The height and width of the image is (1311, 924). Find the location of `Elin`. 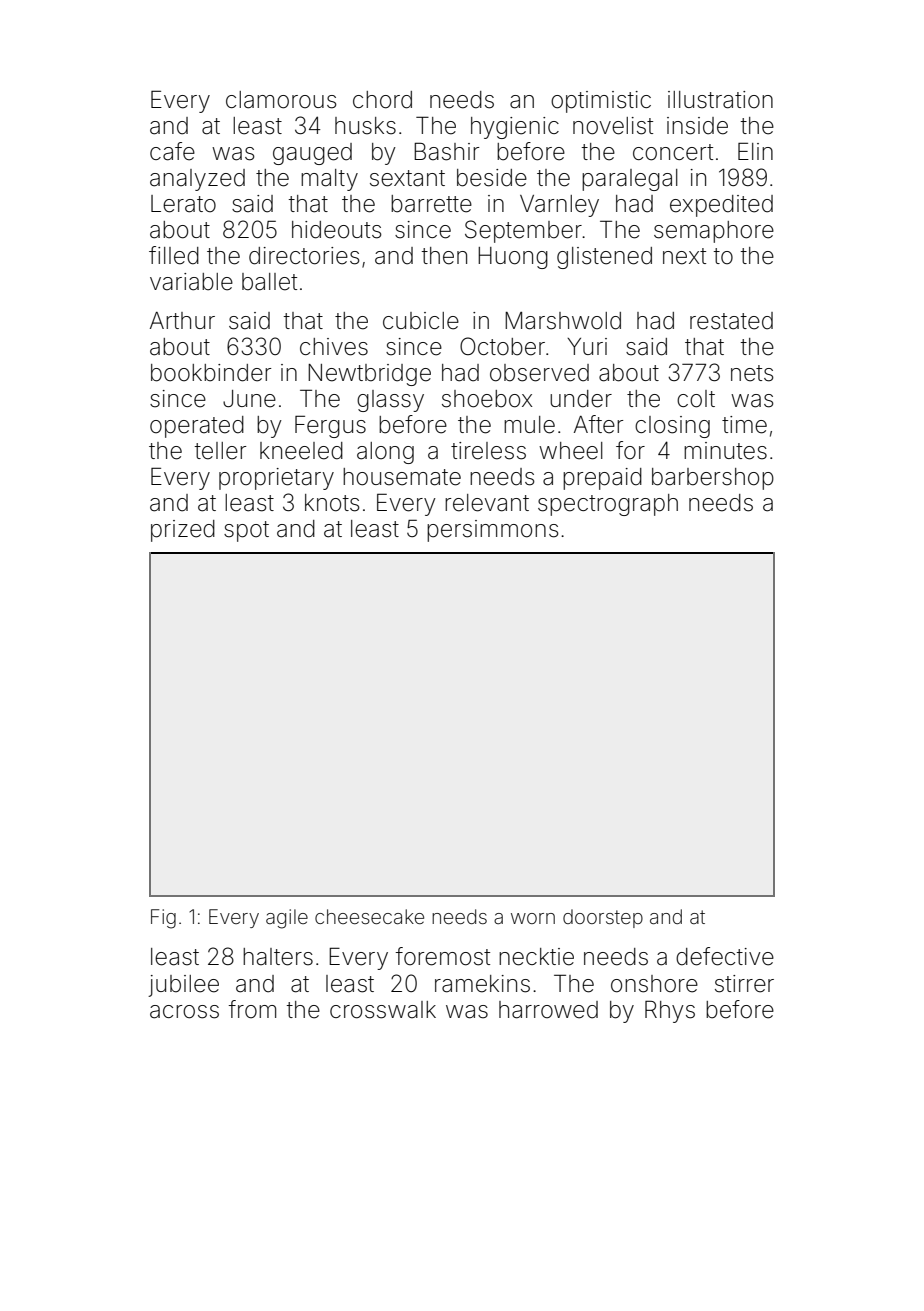

Elin is located at coordinates (755, 151).
